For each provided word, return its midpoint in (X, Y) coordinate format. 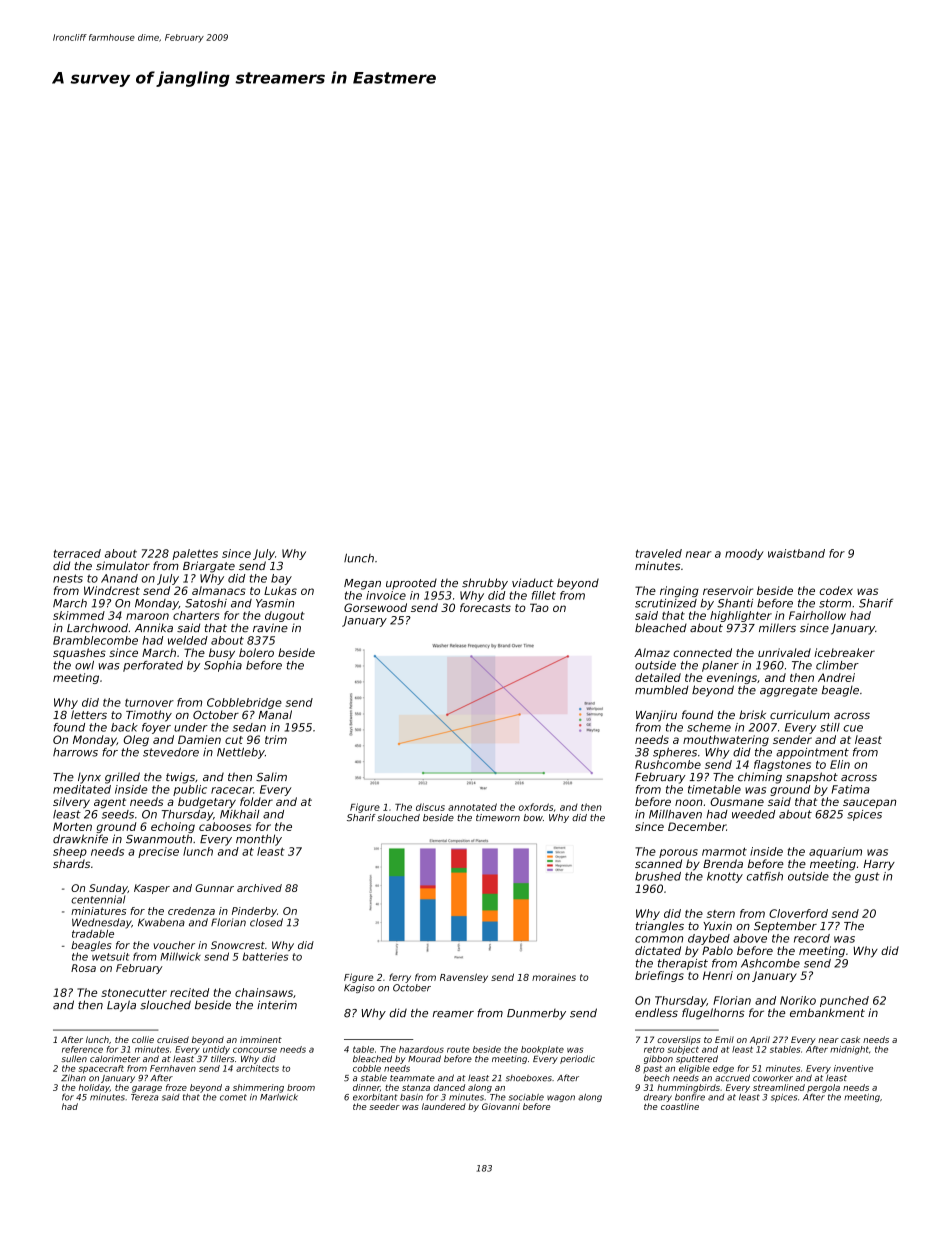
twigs (180, 778)
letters (89, 714)
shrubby (485, 584)
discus (430, 807)
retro (654, 1049)
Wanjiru (656, 716)
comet (233, 1097)
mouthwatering (726, 740)
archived (259, 888)
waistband (796, 553)
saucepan (869, 803)
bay (281, 579)
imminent (261, 1039)
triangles (660, 927)
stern (721, 914)
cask (850, 1039)
